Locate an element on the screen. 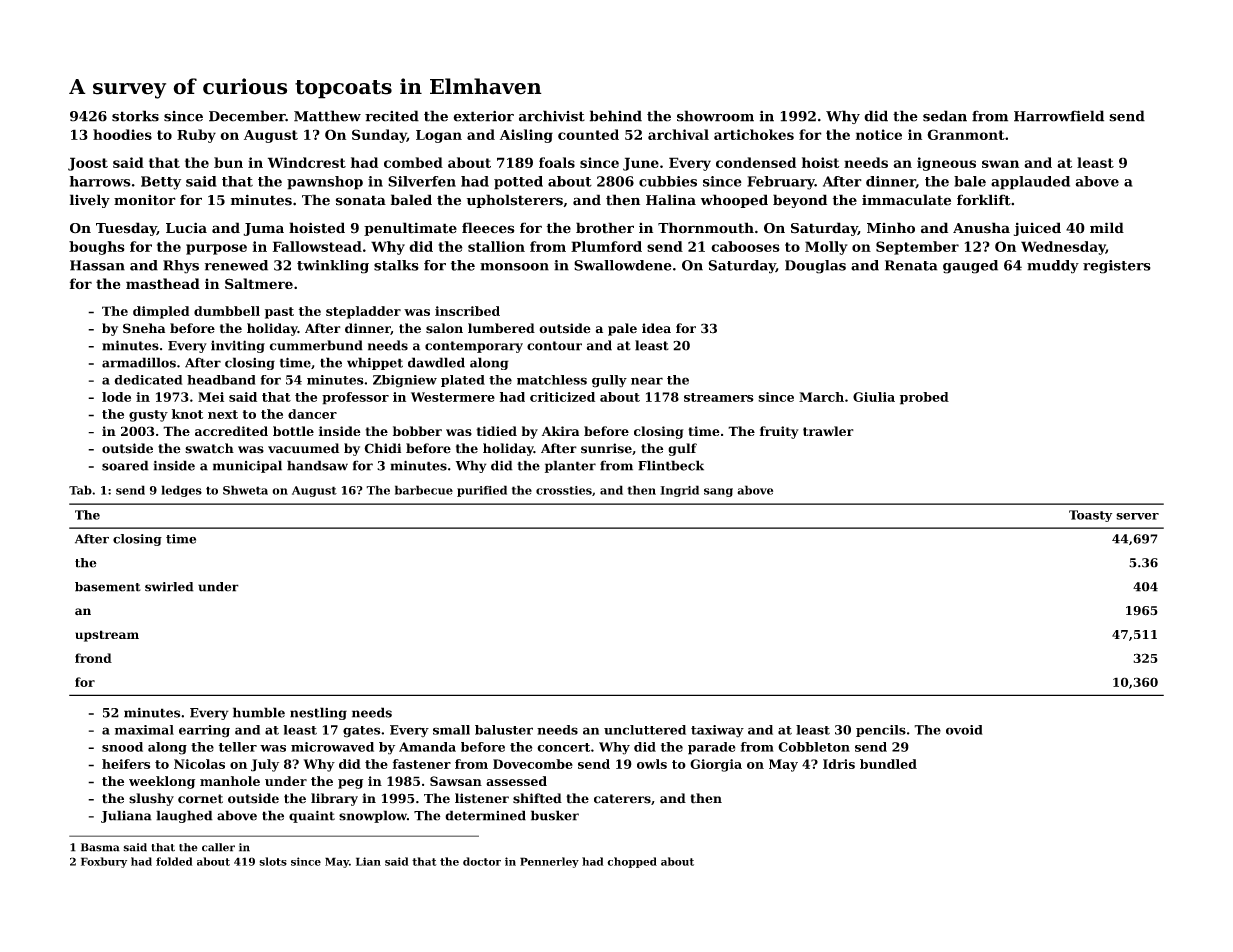 This screenshot has height=952, width=1233. taxiway is located at coordinates (717, 731).
